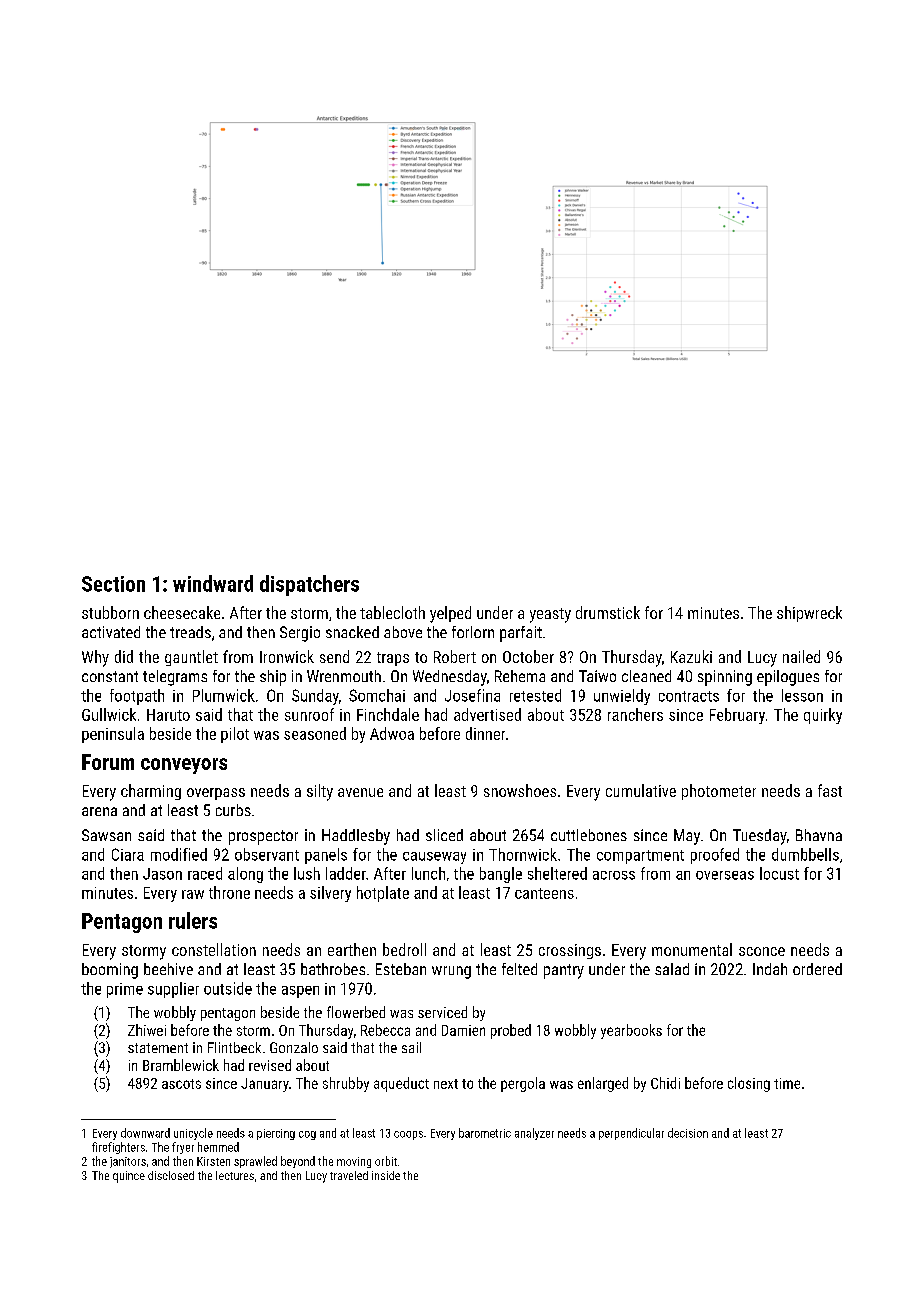 The height and width of the page is (1314, 924). Describe the element at coordinates (411, 1047) in the page. I see `sail` at that location.
